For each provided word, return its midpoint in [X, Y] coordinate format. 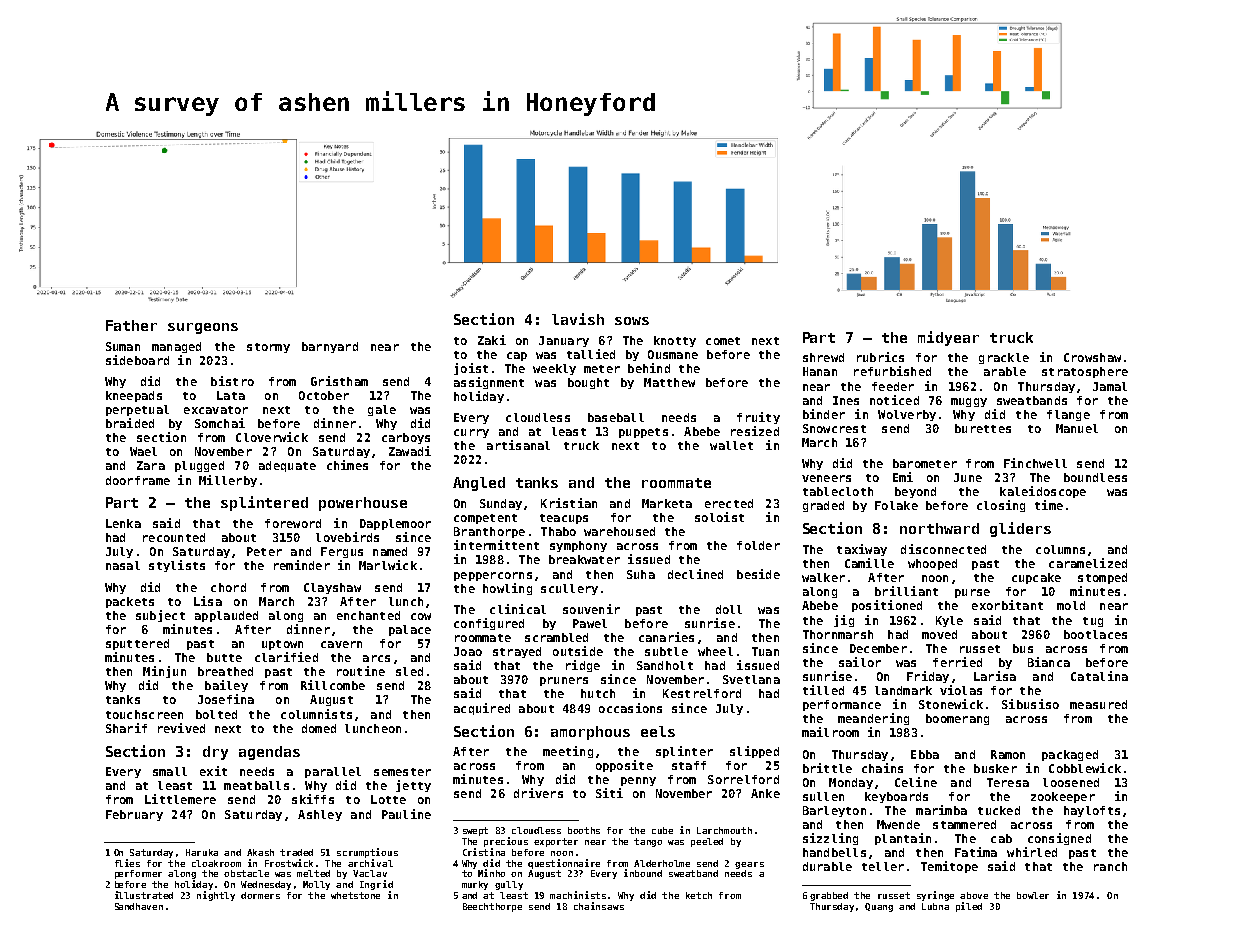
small [170, 771]
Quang [879, 907]
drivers [538, 793]
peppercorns [493, 576]
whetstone [355, 895]
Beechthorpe [492, 907]
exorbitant [1007, 605]
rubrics [880, 357]
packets [130, 602]
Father [131, 325]
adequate [287, 466]
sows [632, 321]
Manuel [1077, 428]
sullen [823, 796]
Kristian [569, 503]
